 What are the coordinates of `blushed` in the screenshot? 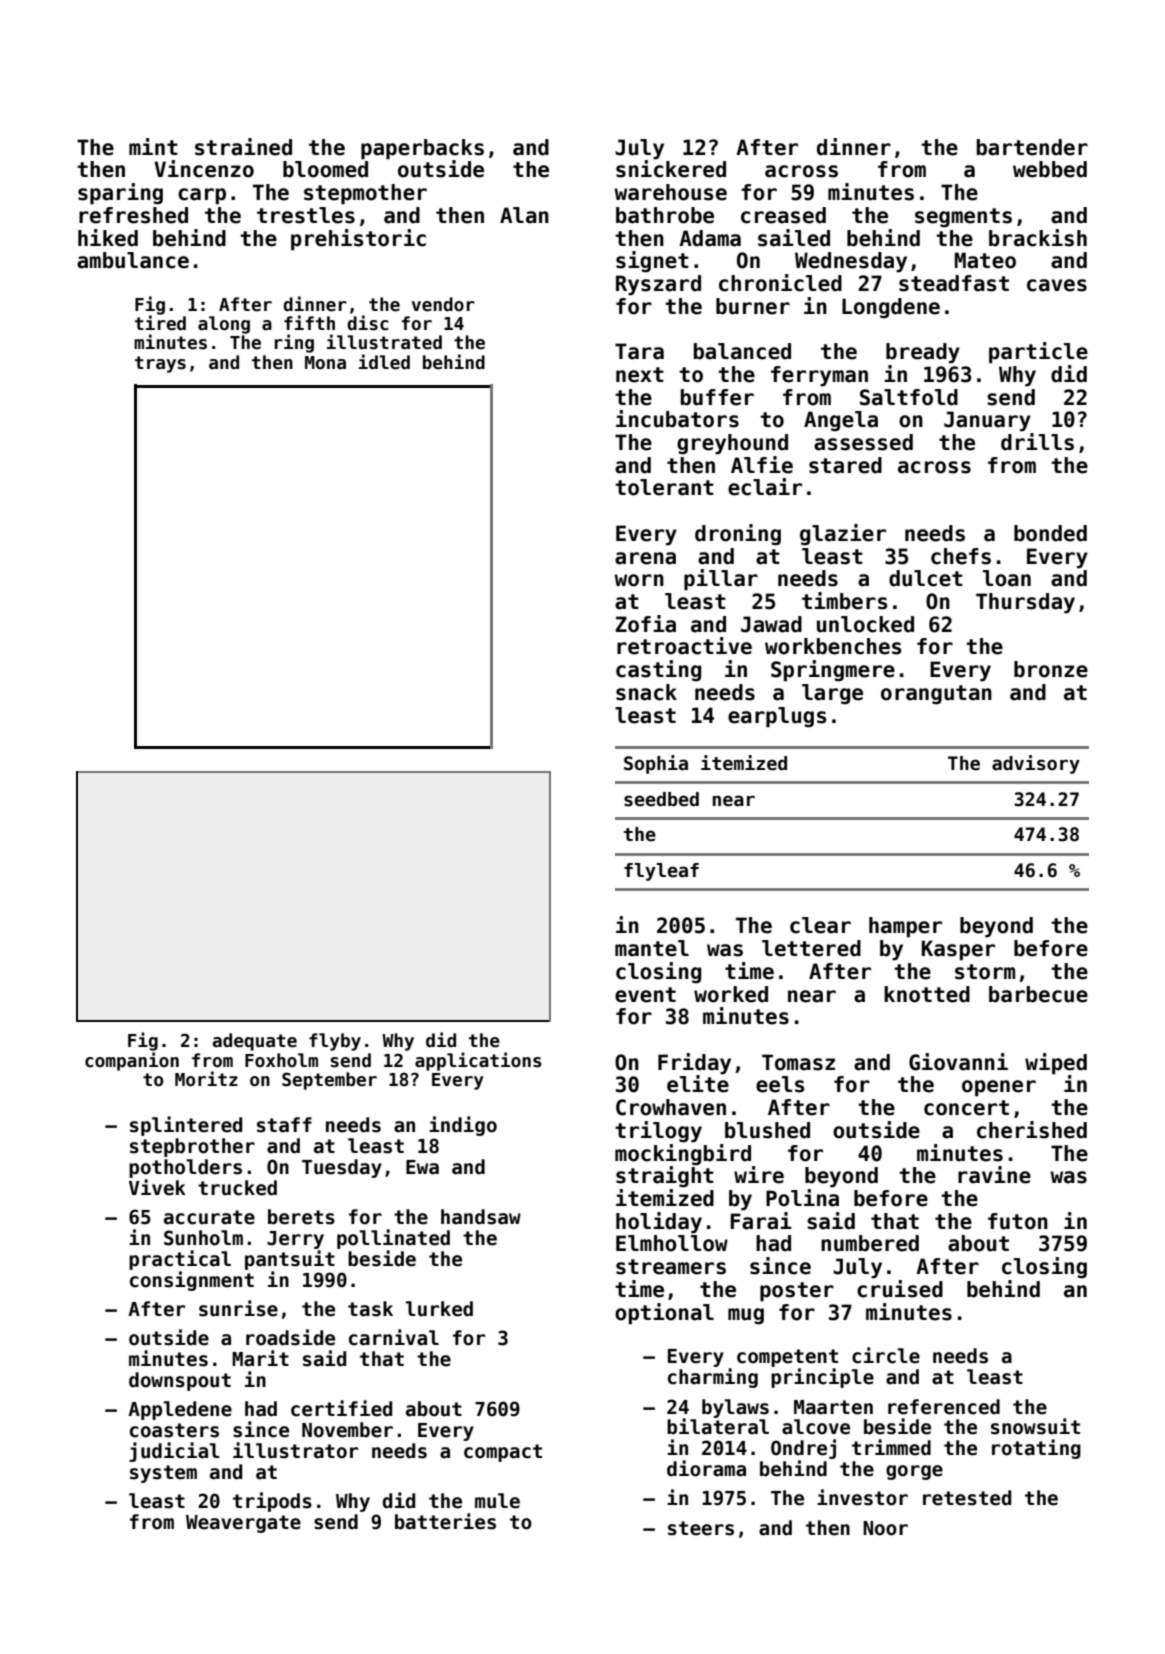 It's located at (767, 1130).
